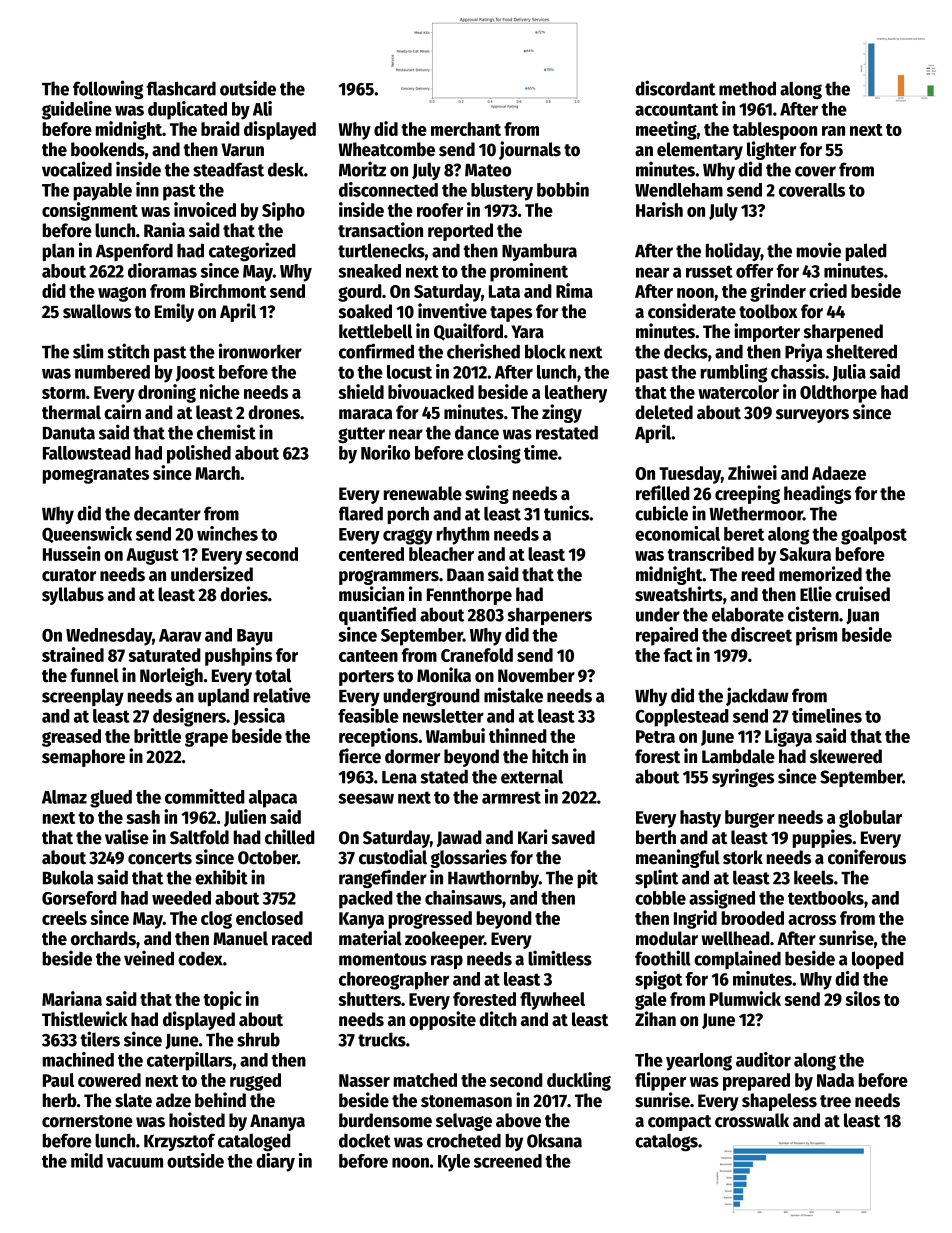 This screenshot has width=952, height=1233. I want to click on inventive, so click(452, 311).
